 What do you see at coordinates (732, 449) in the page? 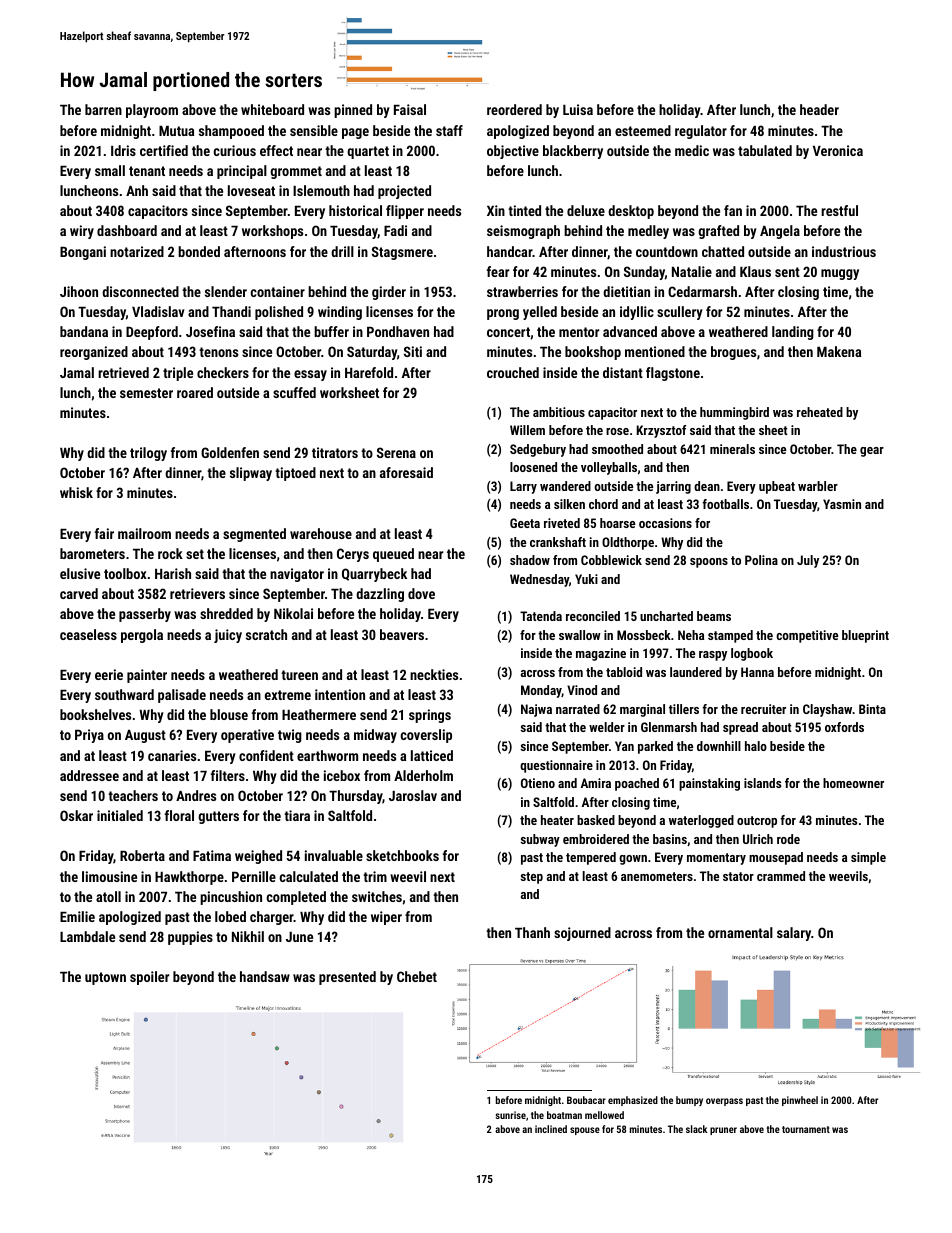
I see `minerals` at bounding box center [732, 449].
